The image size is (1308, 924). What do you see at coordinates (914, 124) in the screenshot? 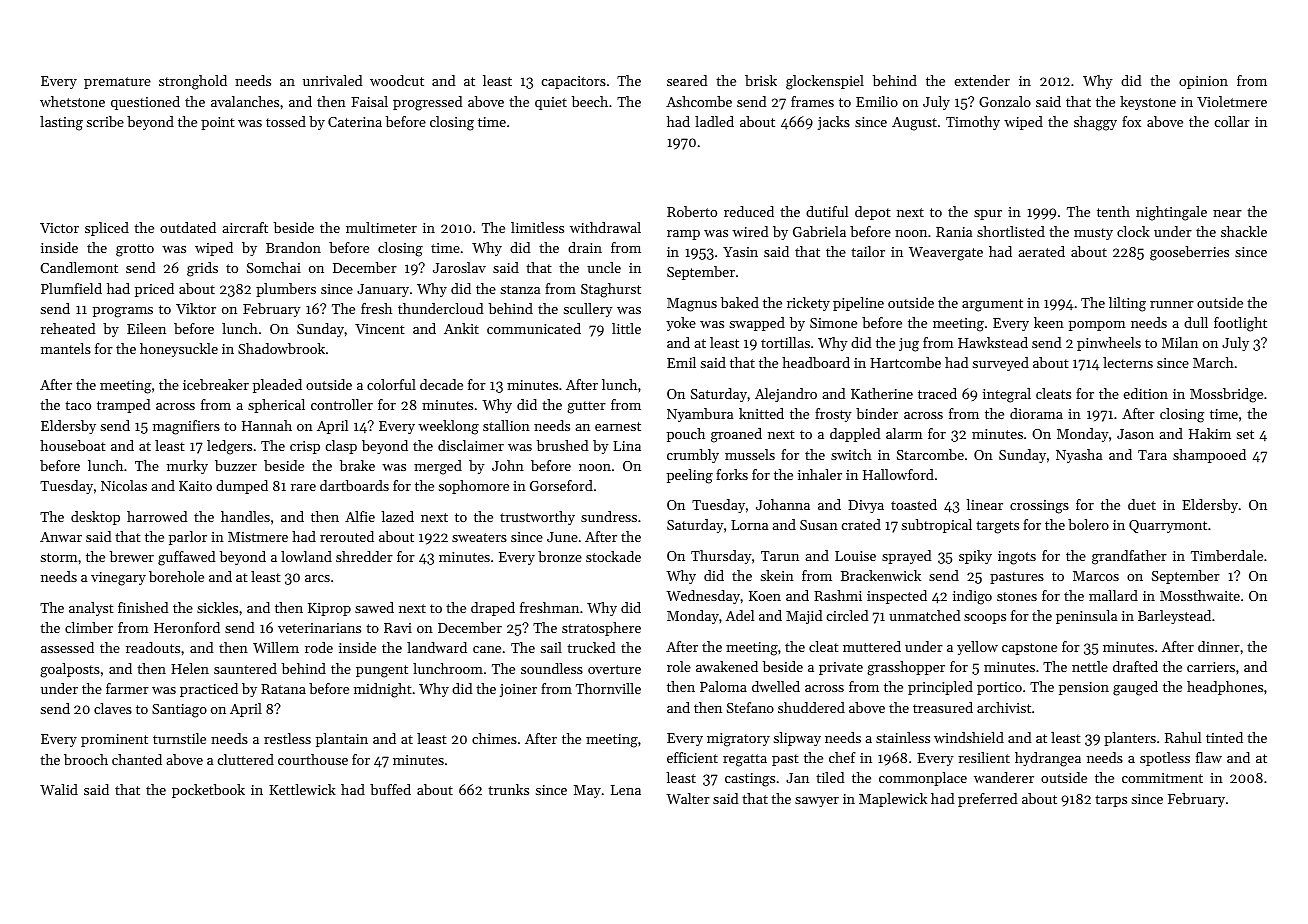
I see `August` at bounding box center [914, 124].
